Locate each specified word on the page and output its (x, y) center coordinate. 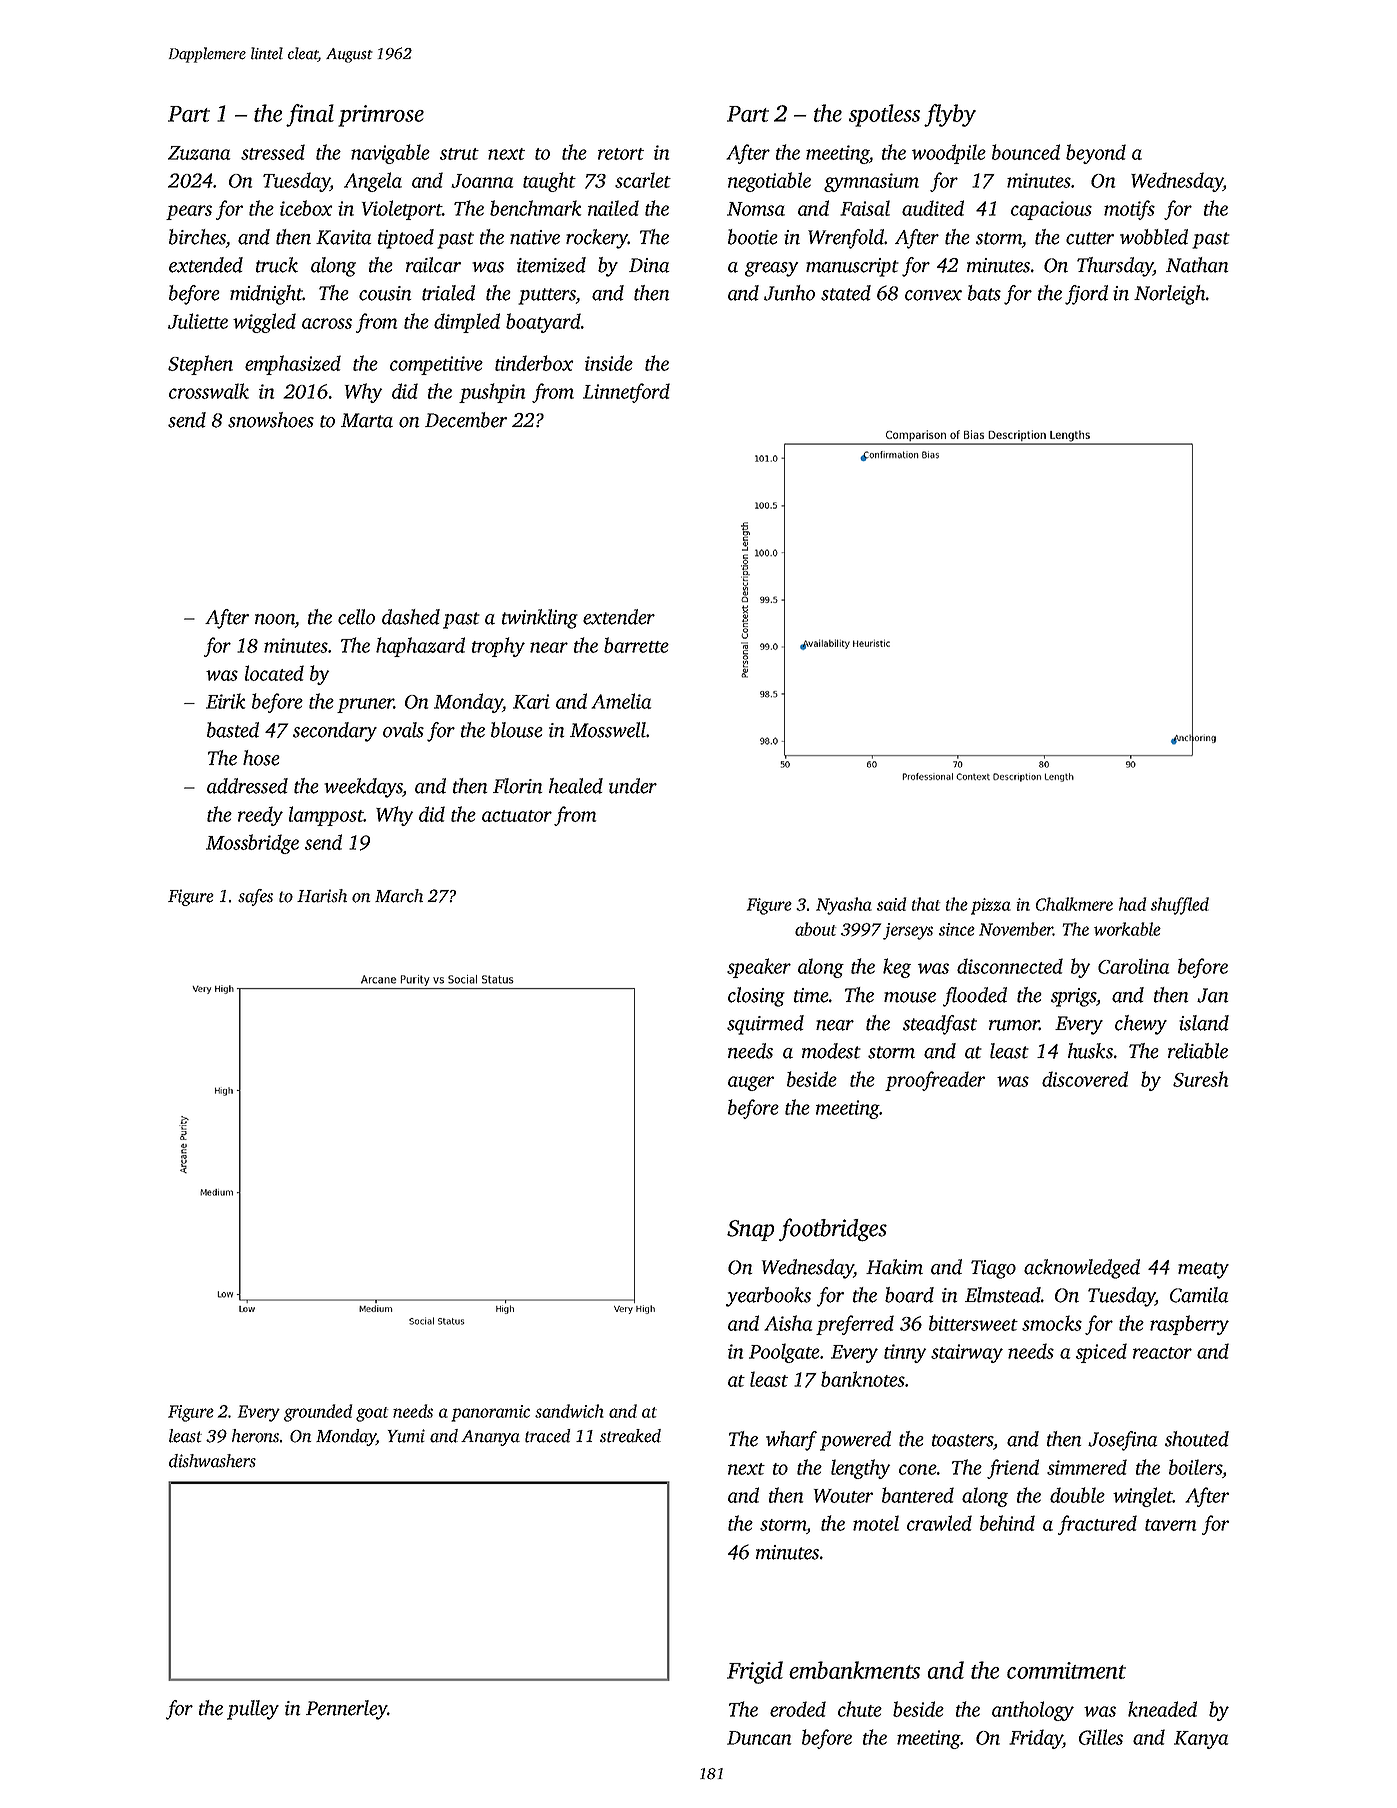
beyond (1096, 154)
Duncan (759, 1738)
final (310, 115)
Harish (322, 896)
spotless (884, 115)
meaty (1203, 1270)
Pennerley (346, 1710)
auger (751, 1083)
